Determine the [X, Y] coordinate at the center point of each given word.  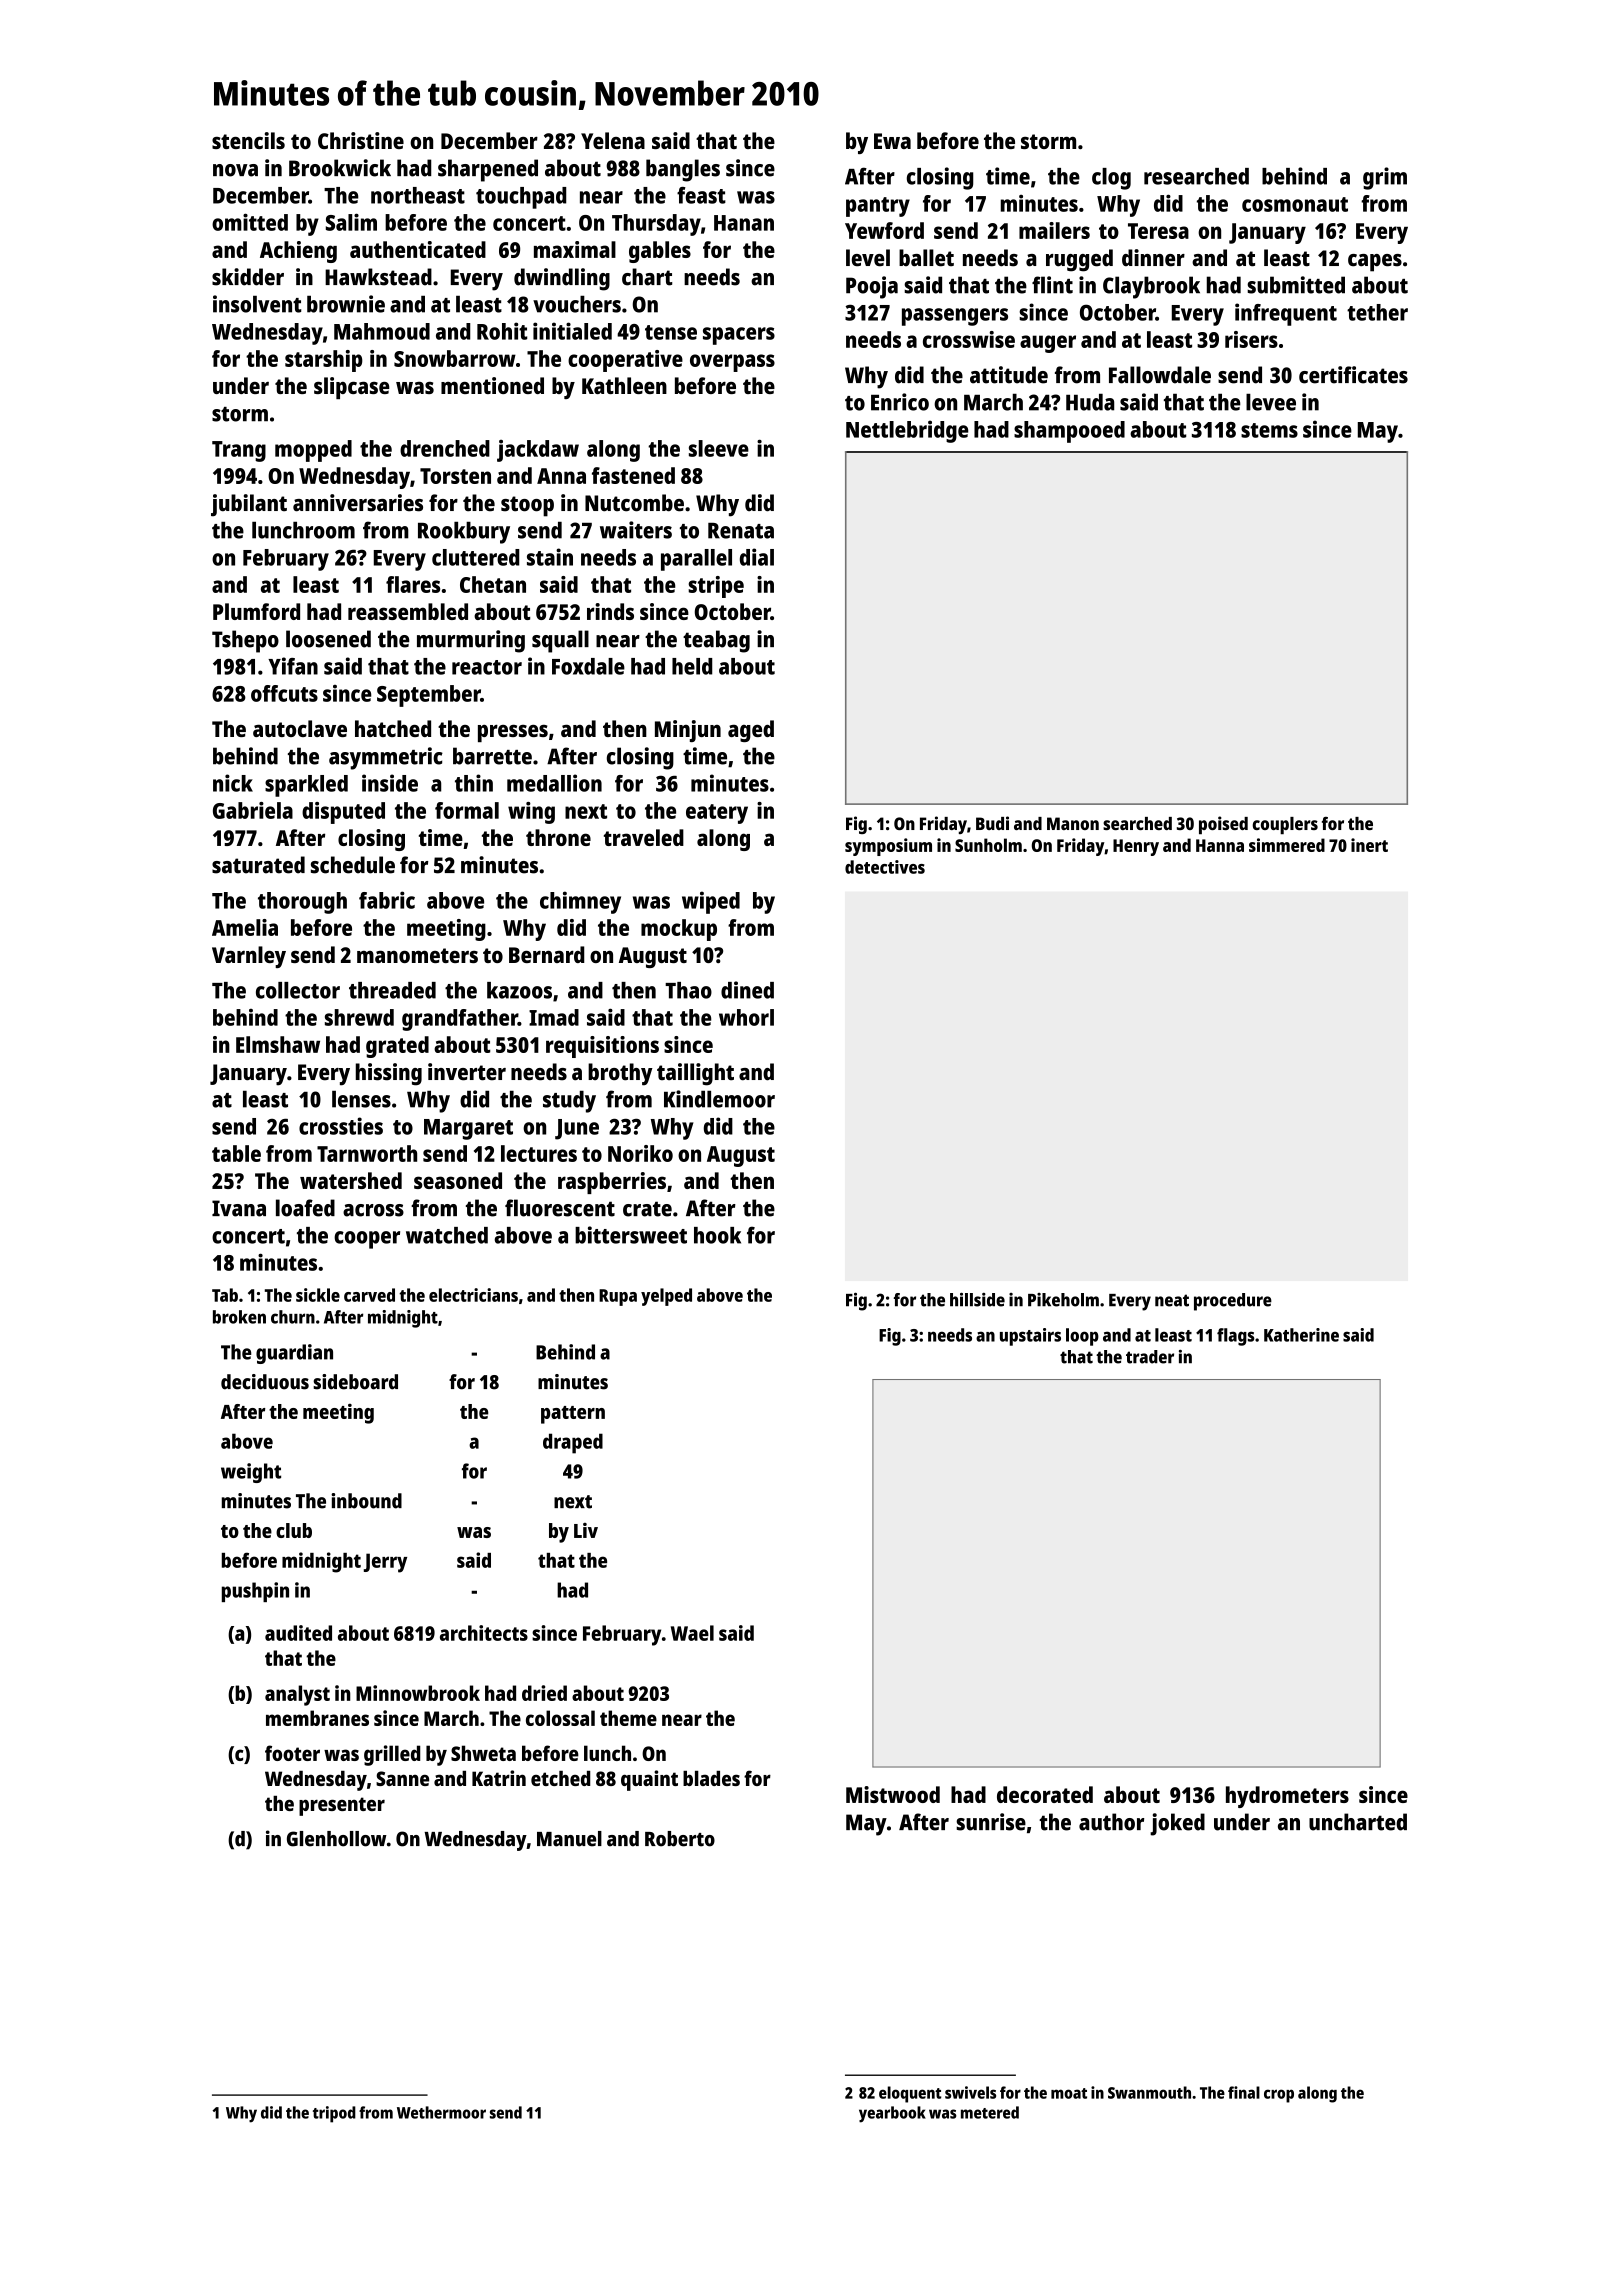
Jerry [385, 1563]
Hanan [744, 223]
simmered [1287, 845]
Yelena [613, 140]
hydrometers [1287, 1797]
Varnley [249, 957]
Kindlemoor [719, 1099]
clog [1111, 179]
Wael [692, 1633]
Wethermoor [441, 2112]
